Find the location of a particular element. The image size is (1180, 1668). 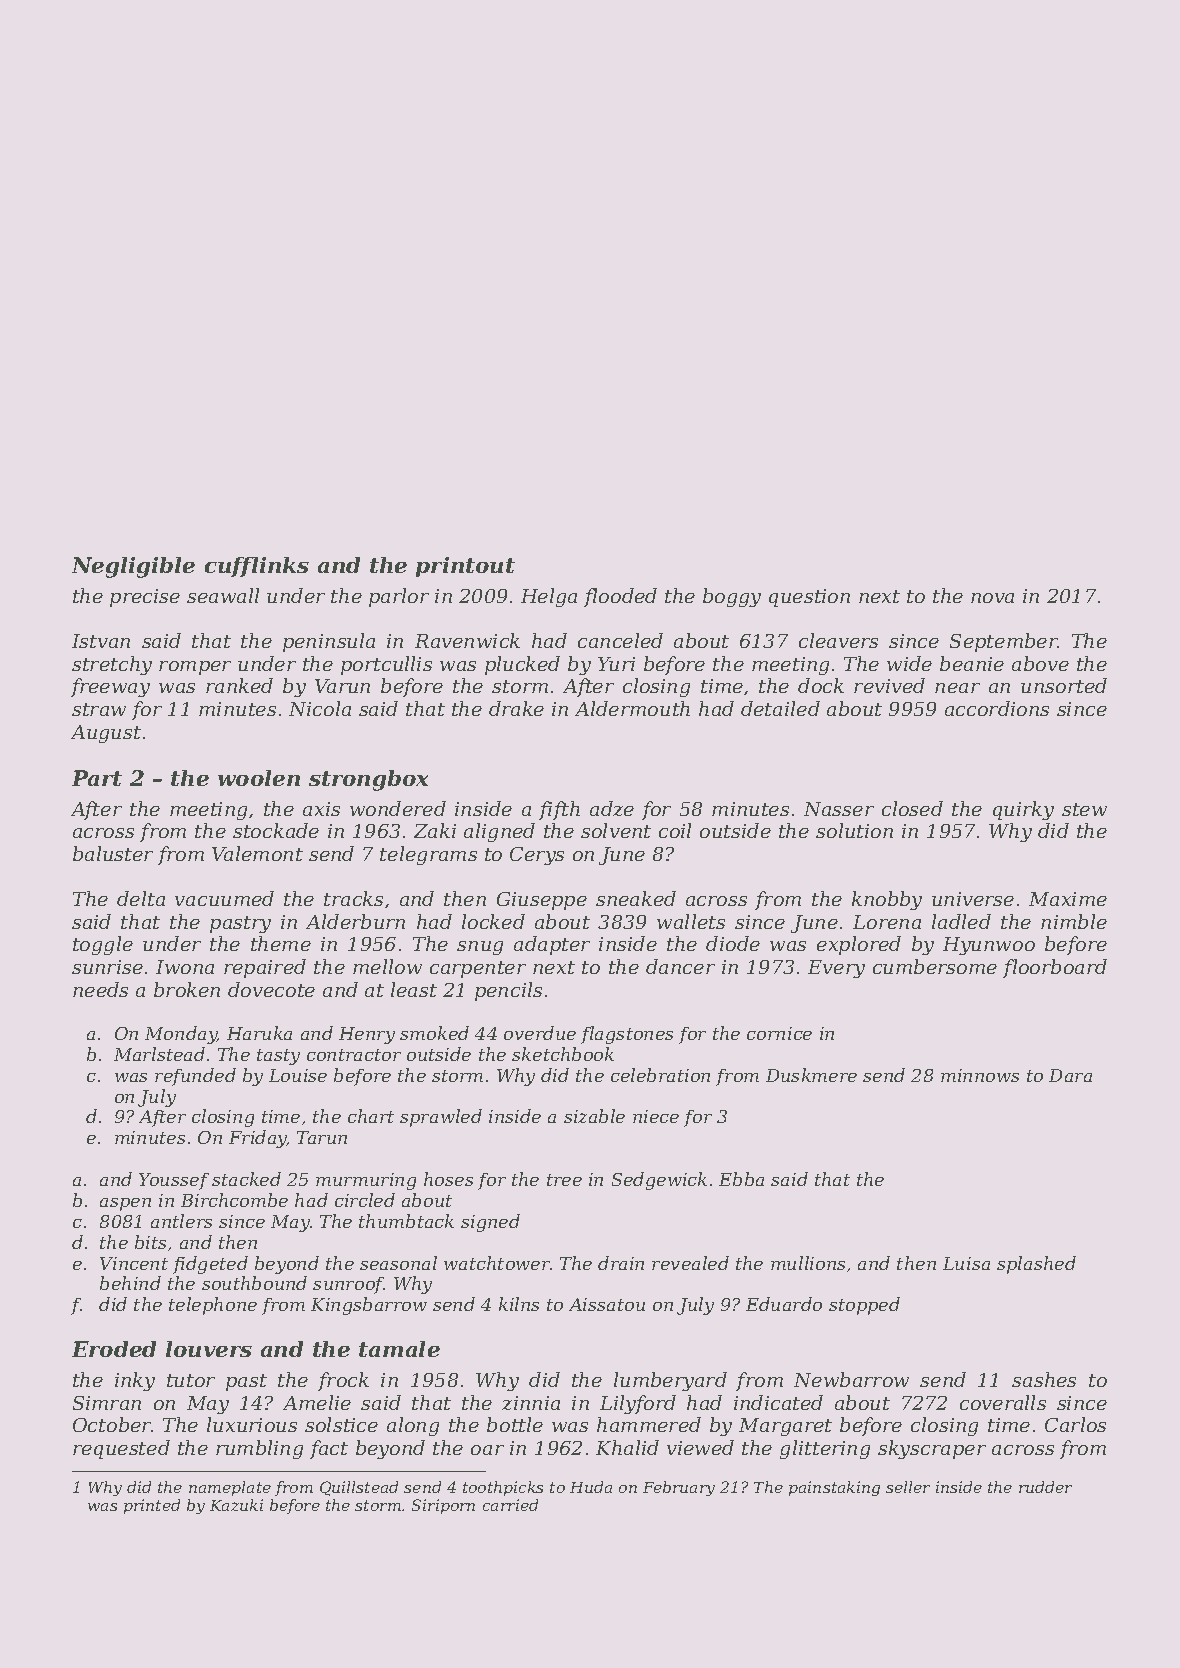

painstaking is located at coordinates (834, 1488).
